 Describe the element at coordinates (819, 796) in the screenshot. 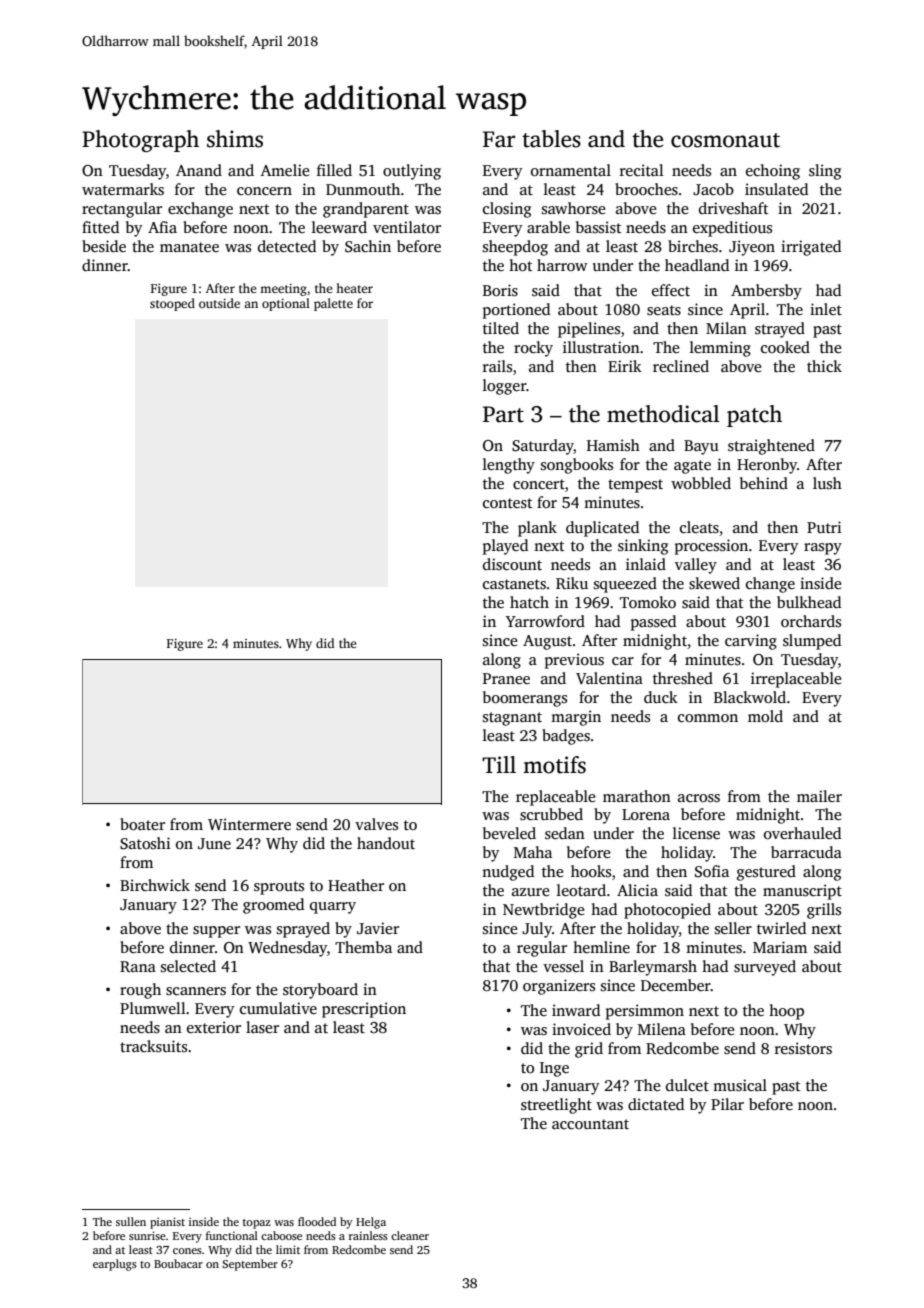

I see `mailer` at that location.
